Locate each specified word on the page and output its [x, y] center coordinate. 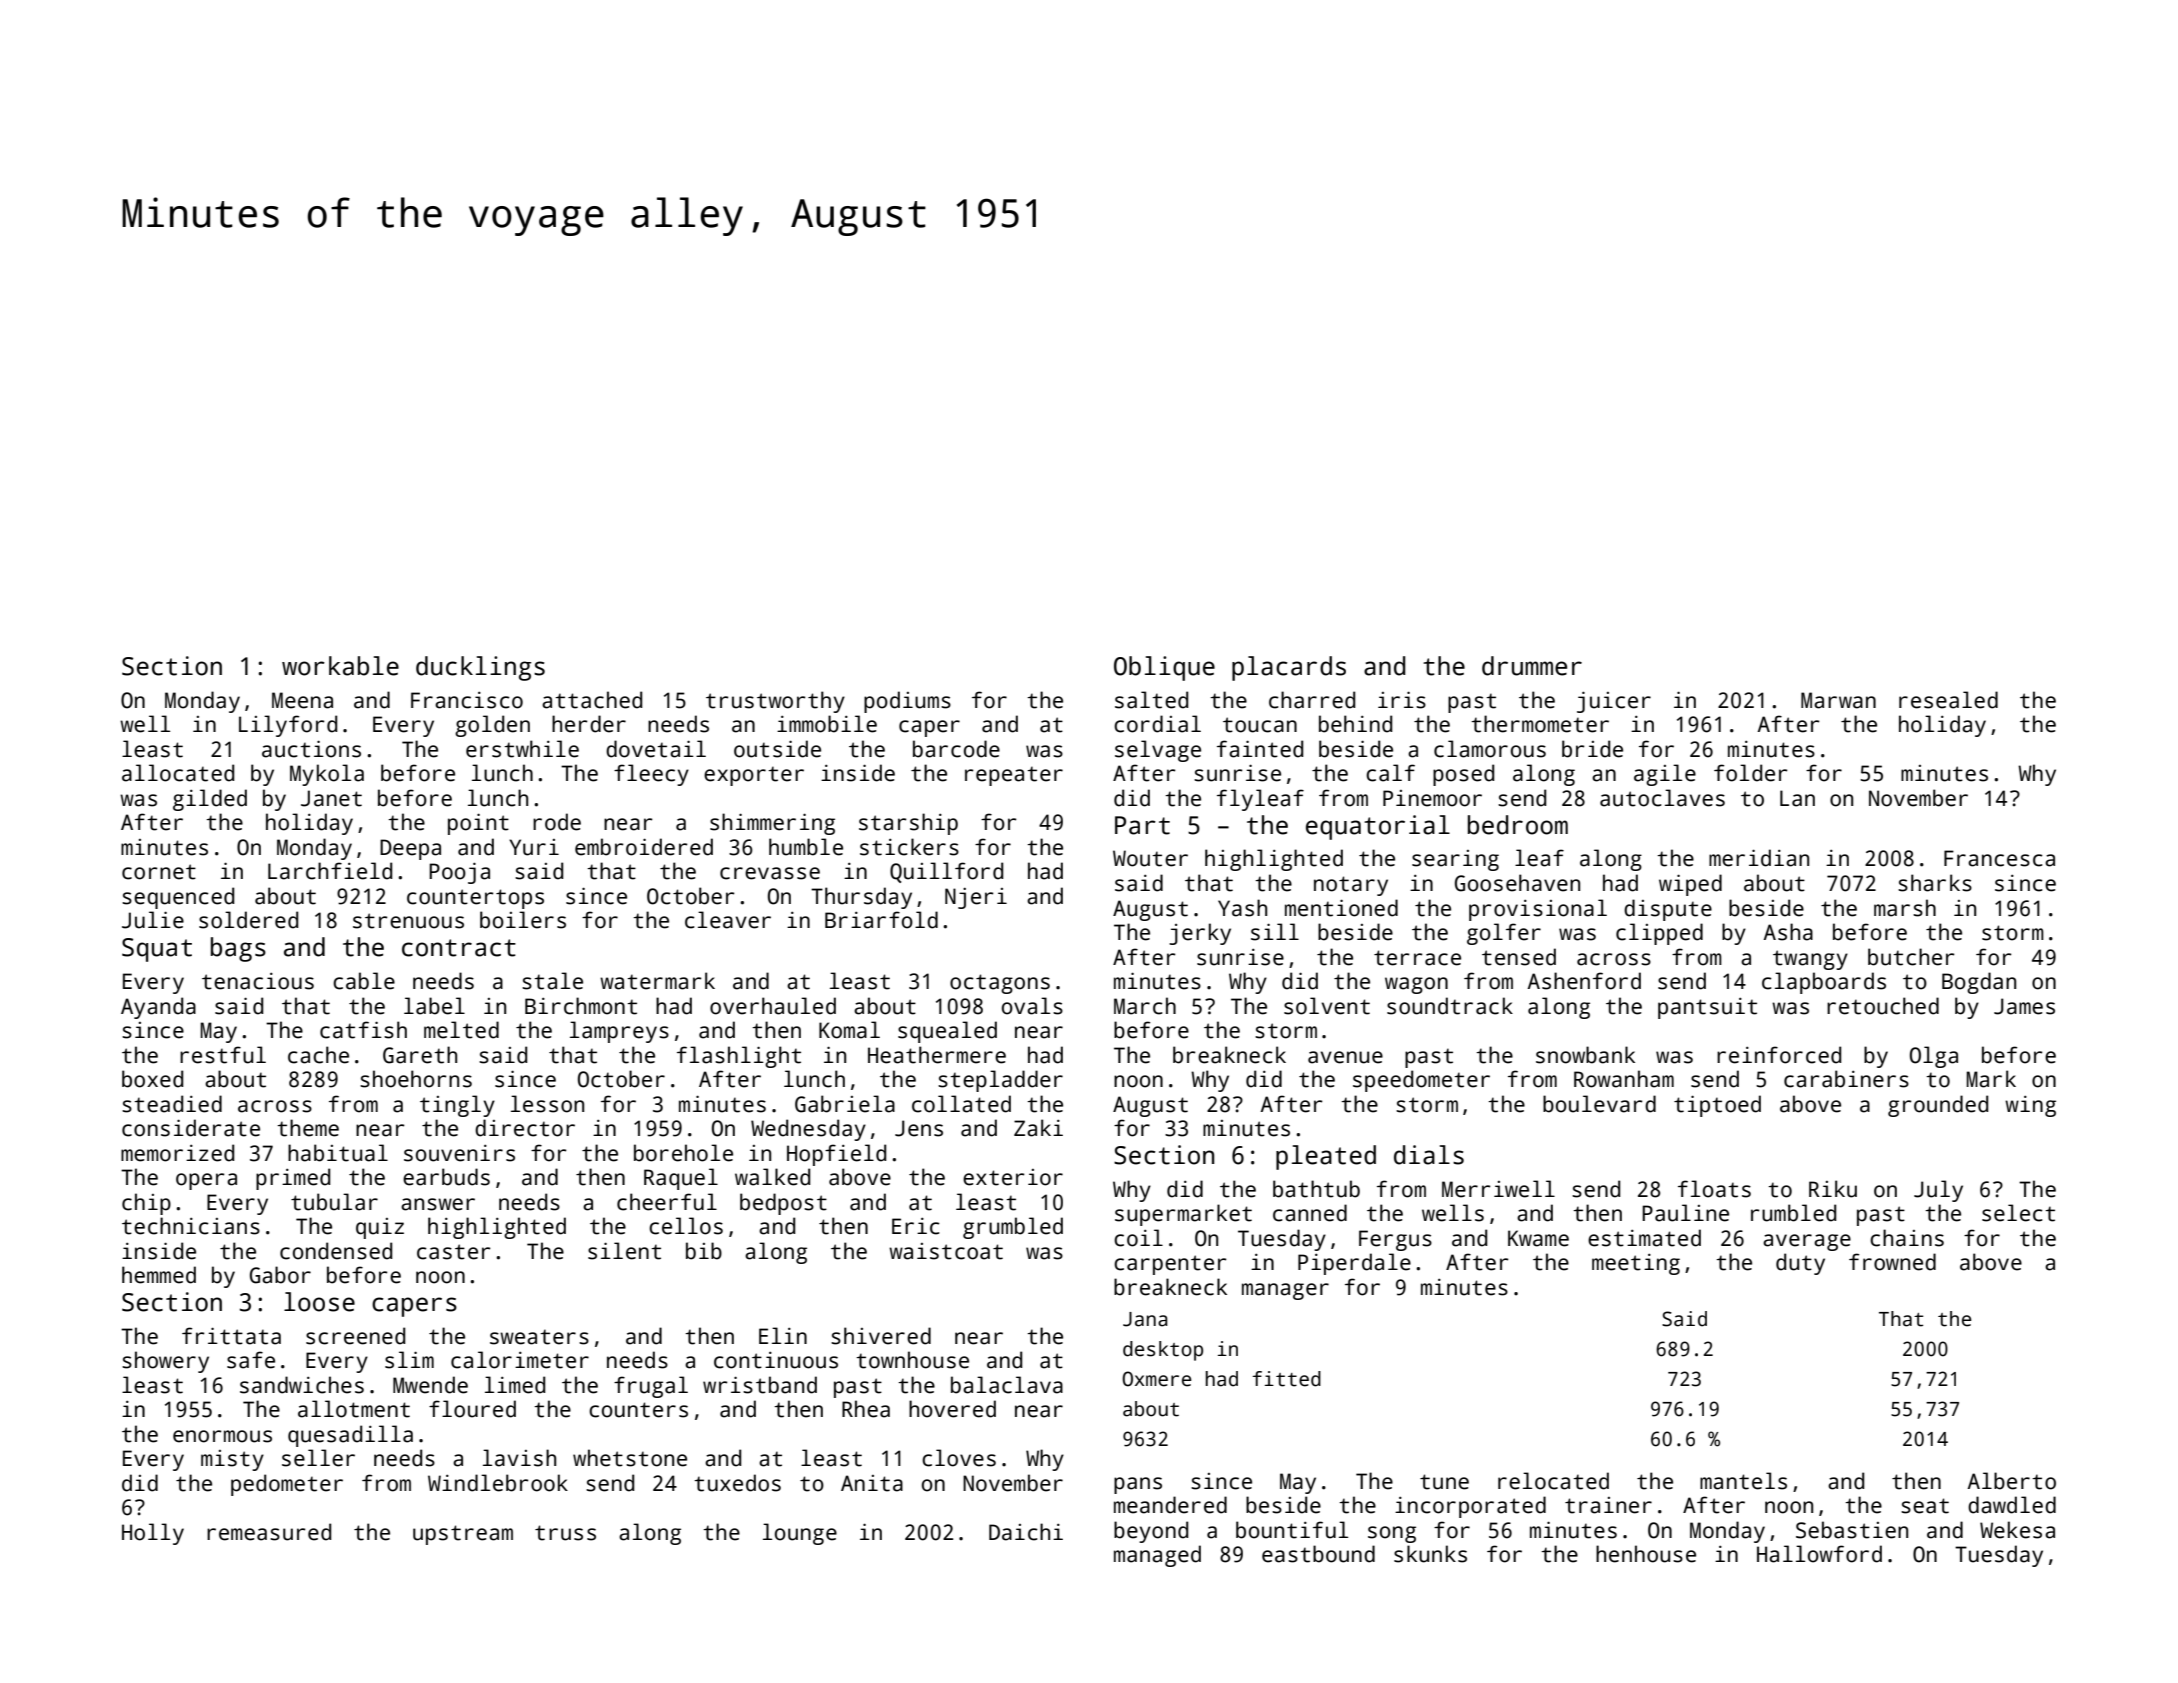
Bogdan [1979, 983]
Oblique [1164, 668]
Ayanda [158, 1008]
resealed [1948, 700]
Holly [153, 1534]
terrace [1417, 958]
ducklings [480, 668]
